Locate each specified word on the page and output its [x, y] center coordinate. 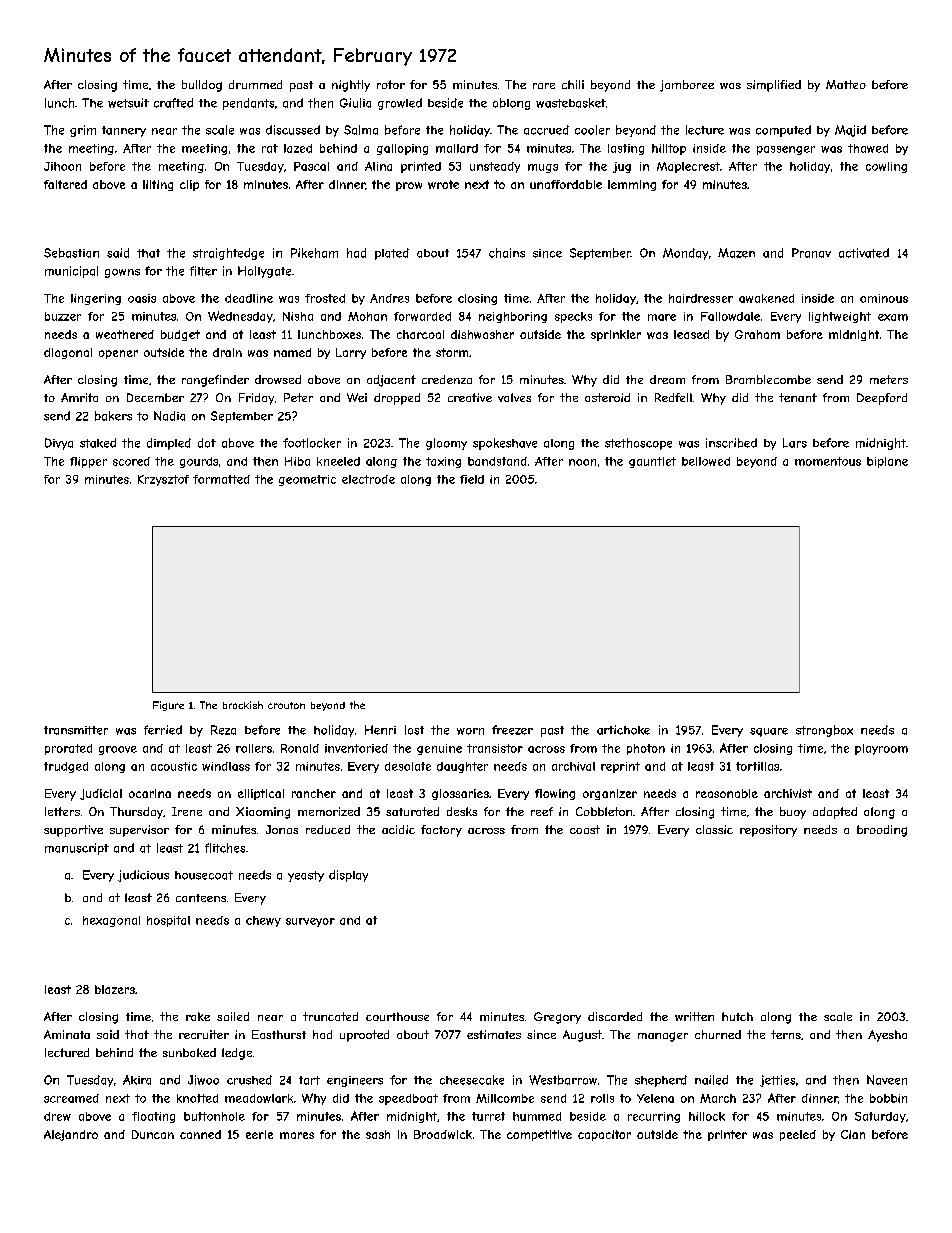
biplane [887, 462]
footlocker [312, 443]
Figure [168, 706]
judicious [143, 876]
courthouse [397, 1016]
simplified [774, 86]
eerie [259, 1134]
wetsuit [128, 103]
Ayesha [887, 1036]
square [769, 732]
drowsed [278, 379]
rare [544, 86]
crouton [286, 705]
